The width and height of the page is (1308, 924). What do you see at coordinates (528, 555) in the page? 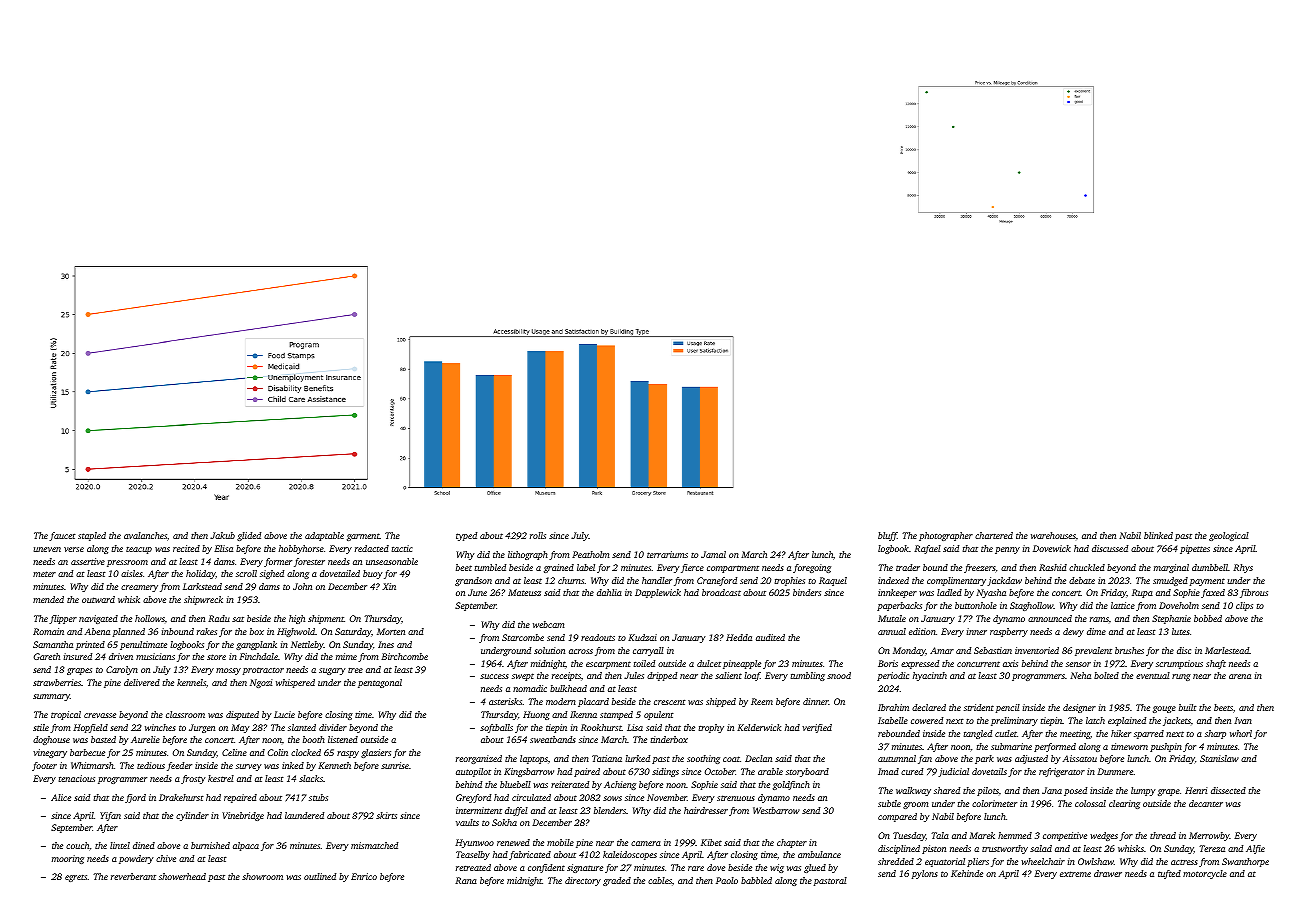
I see `lithograph` at bounding box center [528, 555].
